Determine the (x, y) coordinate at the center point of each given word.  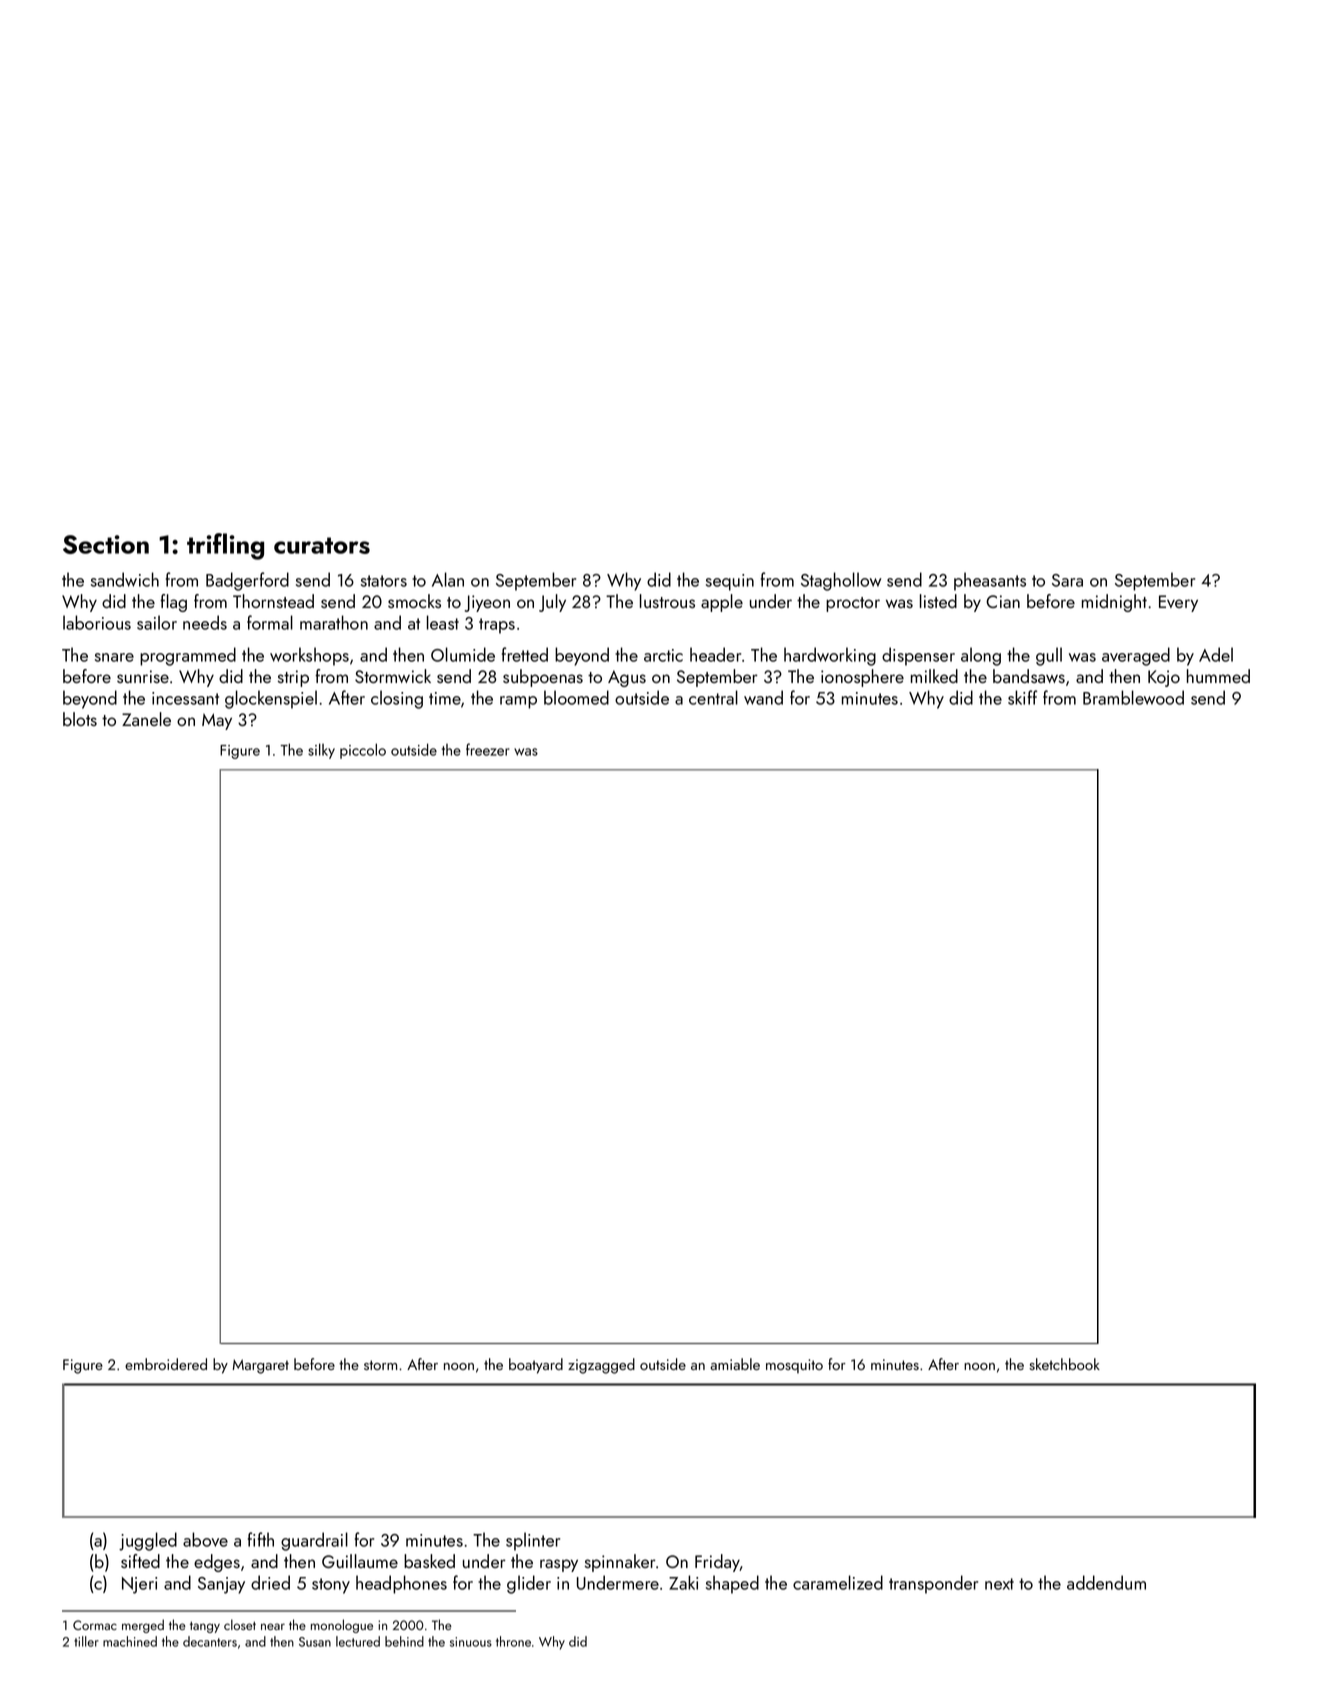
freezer (488, 749)
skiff (1022, 697)
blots (80, 719)
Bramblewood (1133, 697)
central (713, 697)
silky (321, 751)
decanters (210, 1641)
